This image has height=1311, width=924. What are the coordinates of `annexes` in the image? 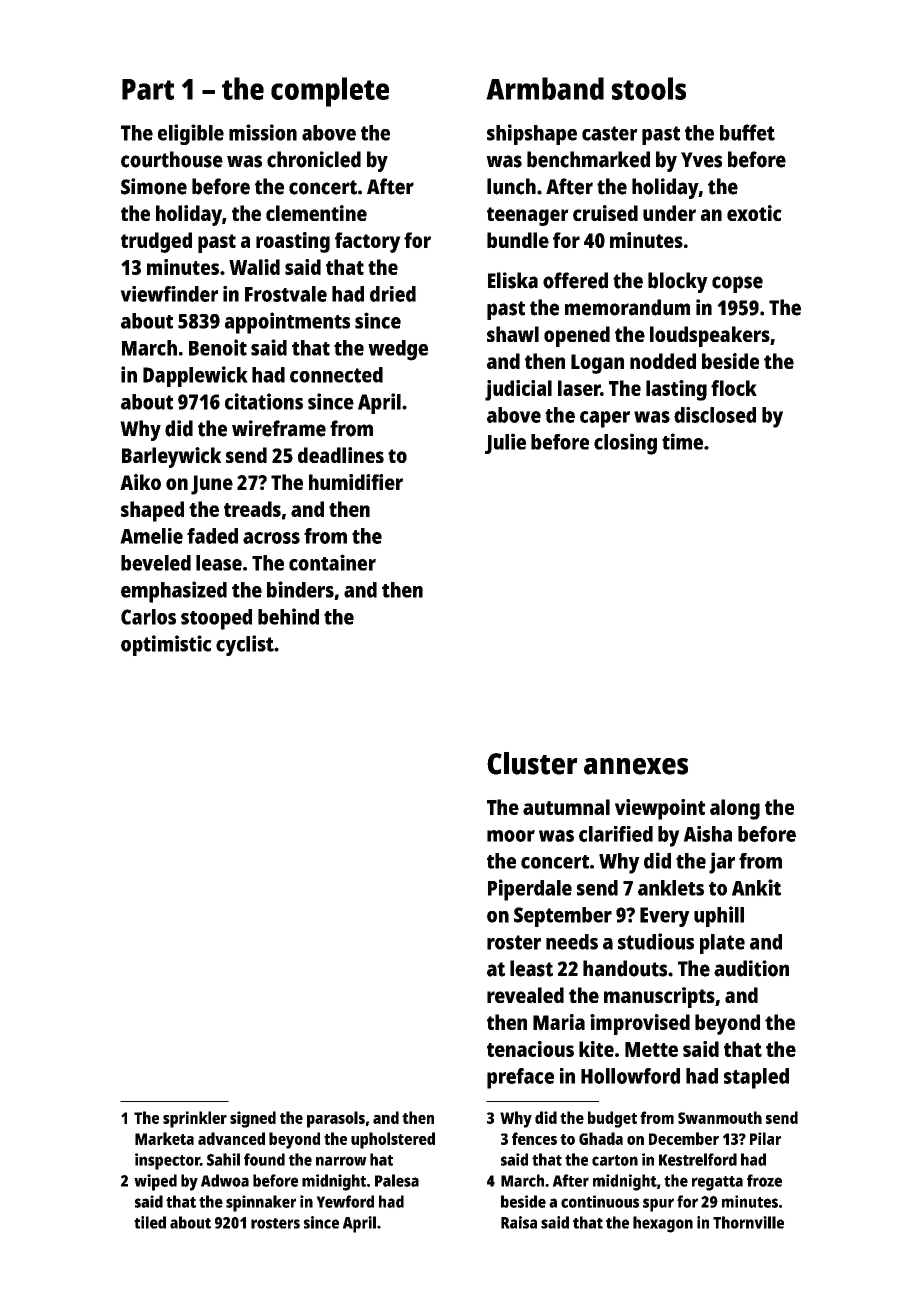 It's located at (636, 766).
